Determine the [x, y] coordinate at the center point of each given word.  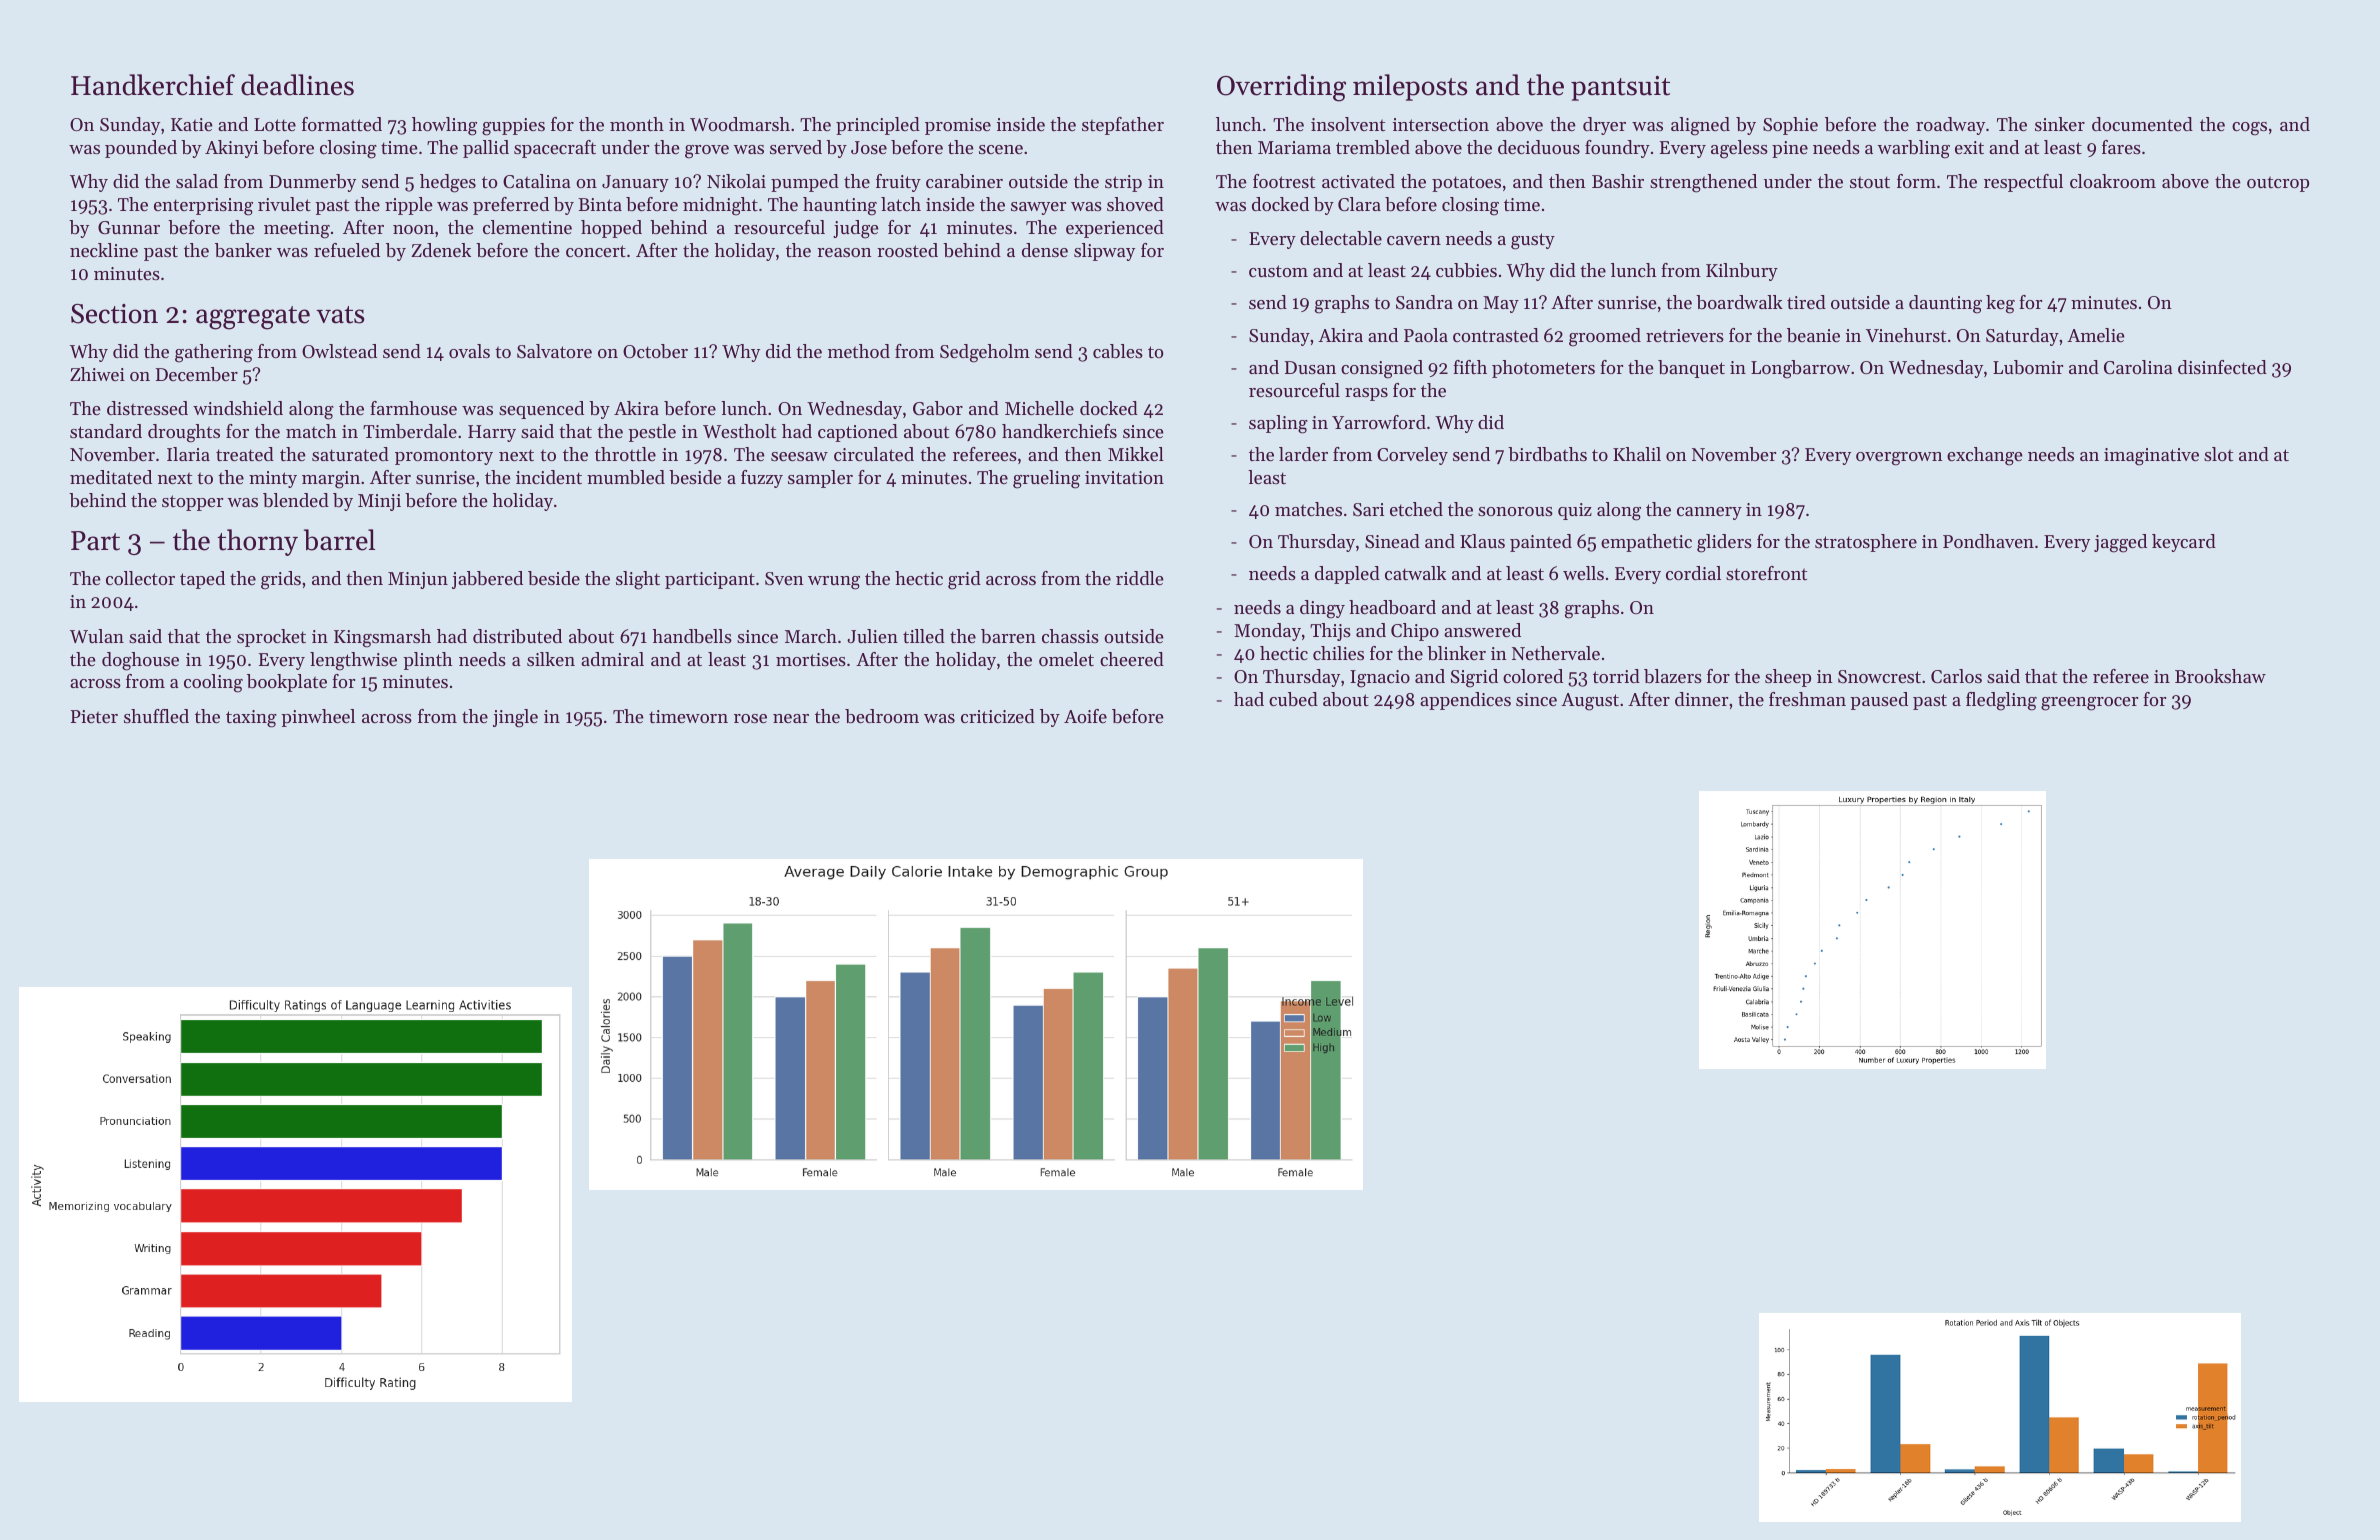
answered [1482, 630]
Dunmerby [312, 183]
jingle [515, 718]
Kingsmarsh [382, 638]
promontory [444, 457]
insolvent [1348, 124]
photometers [1543, 369]
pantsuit [1620, 88]
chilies [1338, 653]
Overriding [1281, 88]
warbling [1913, 149]
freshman [1807, 699]
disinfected [2222, 367]
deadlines [297, 85]
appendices [1465, 701]
